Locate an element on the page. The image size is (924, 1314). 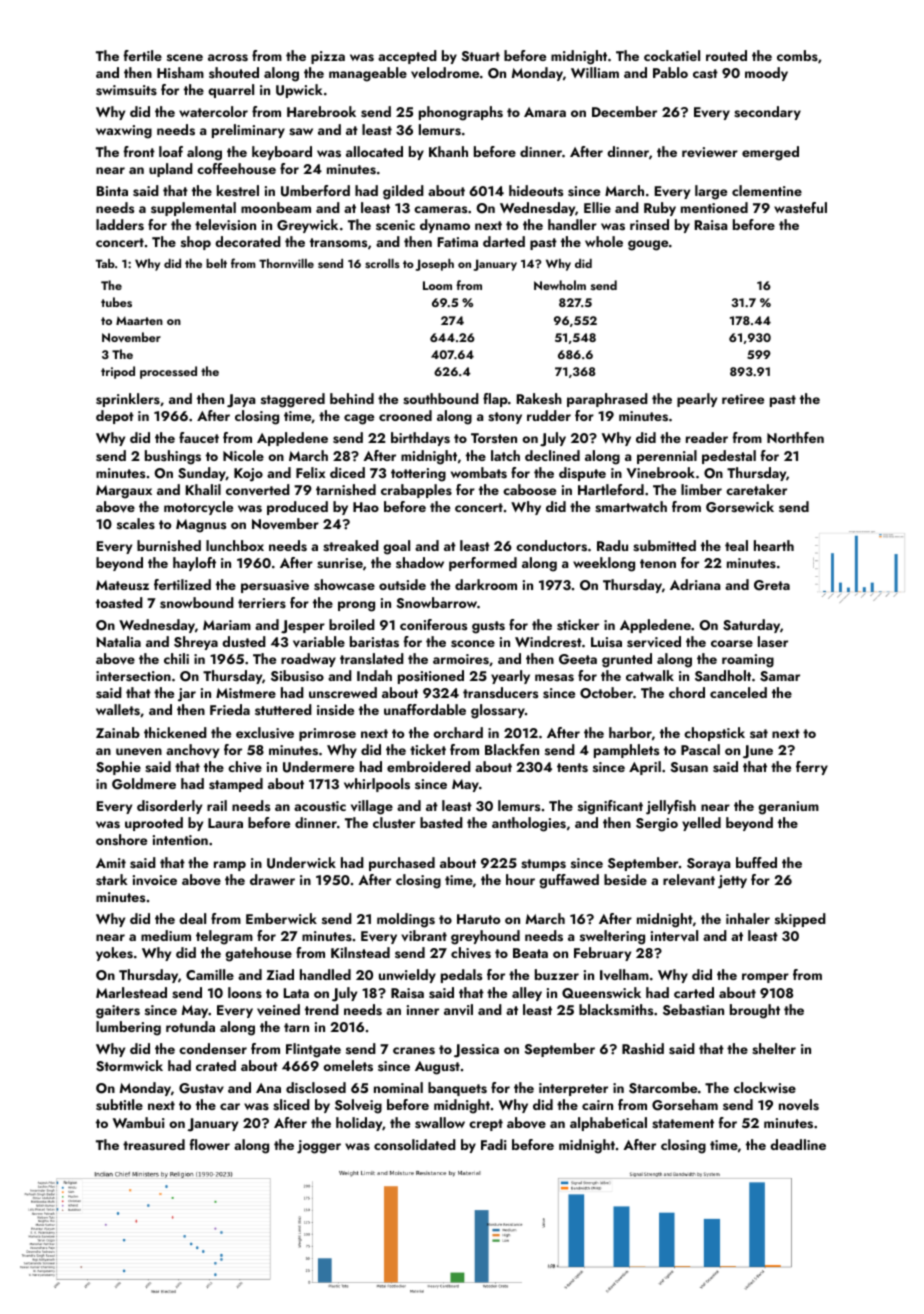
acoustic is located at coordinates (320, 806).
